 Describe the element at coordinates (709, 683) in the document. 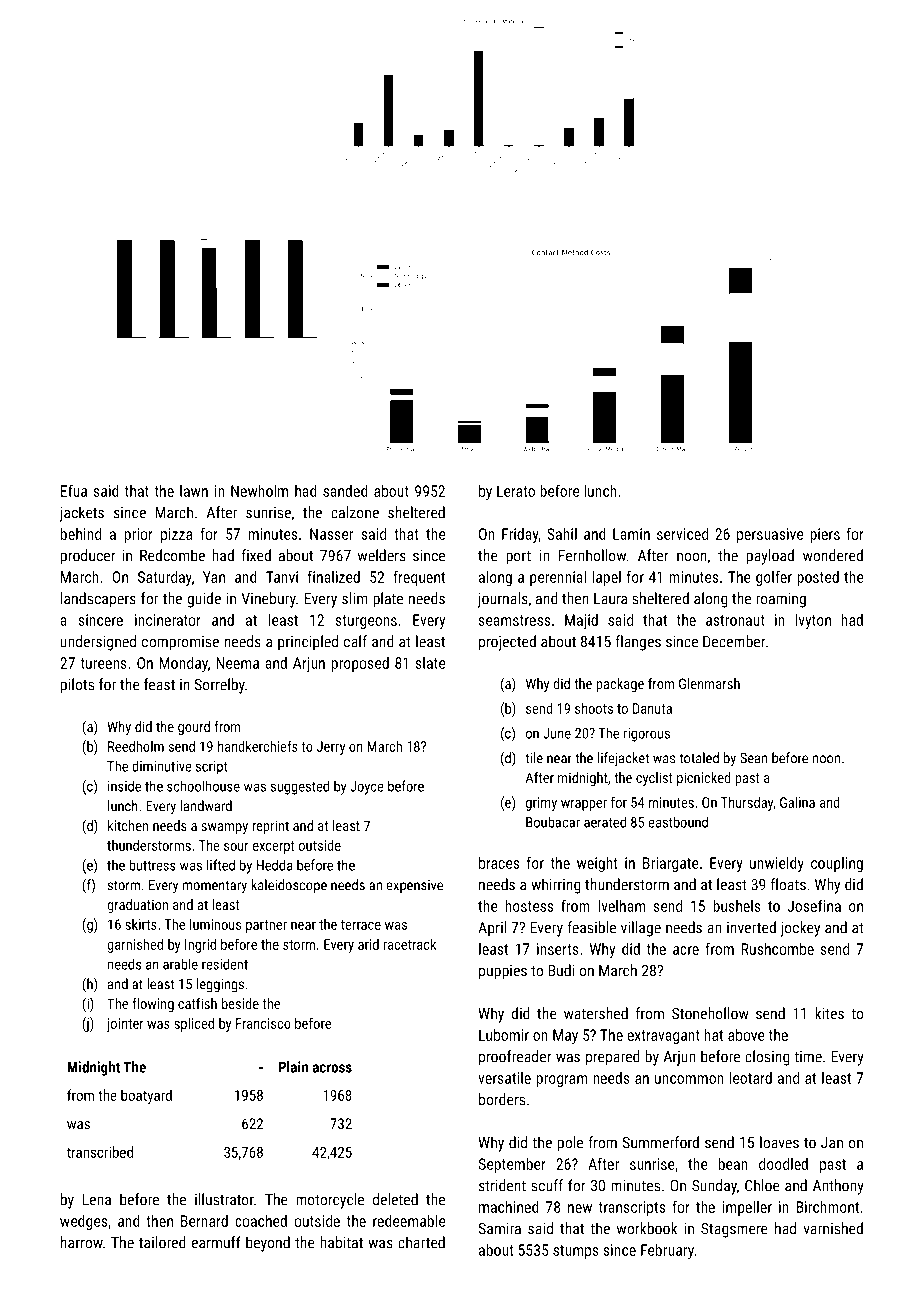

I see `Glenmarsh` at that location.
